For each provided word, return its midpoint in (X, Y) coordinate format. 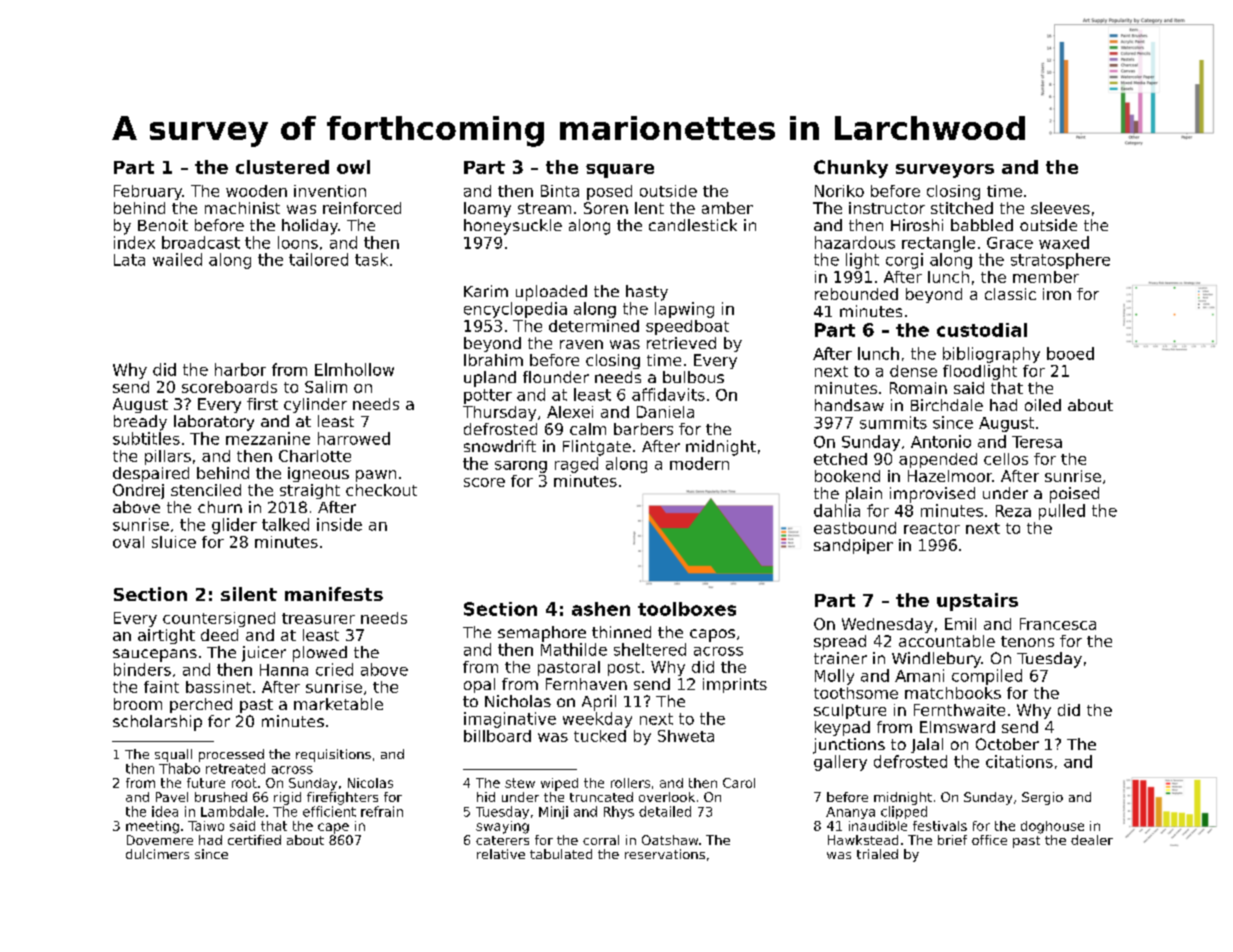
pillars (168, 457)
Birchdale (947, 405)
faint (161, 687)
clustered (282, 167)
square (620, 171)
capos (712, 635)
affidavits (668, 394)
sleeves (1060, 208)
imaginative (510, 720)
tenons (1027, 641)
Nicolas (370, 783)
